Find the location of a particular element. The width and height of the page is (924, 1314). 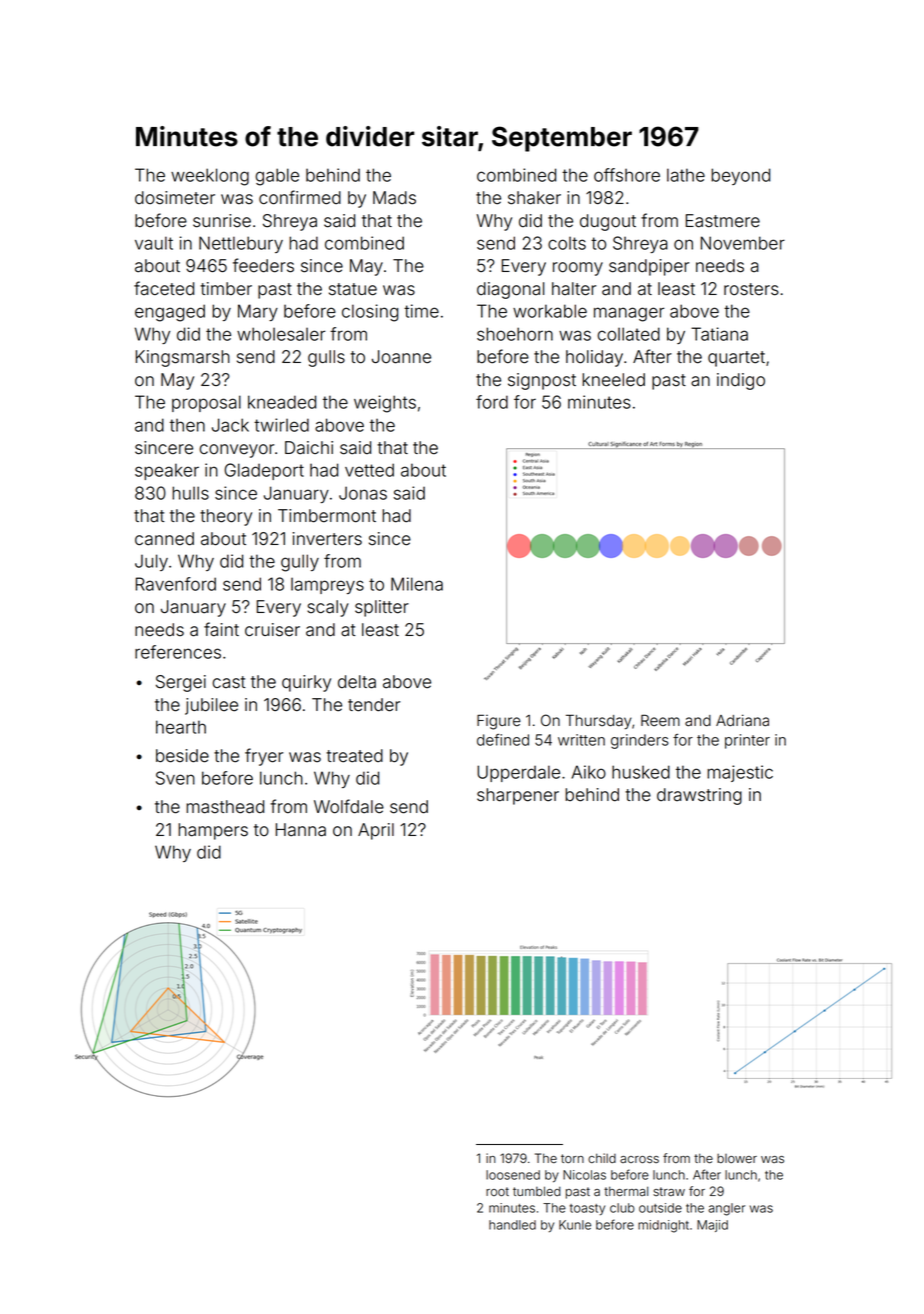

blower is located at coordinates (737, 1158).
